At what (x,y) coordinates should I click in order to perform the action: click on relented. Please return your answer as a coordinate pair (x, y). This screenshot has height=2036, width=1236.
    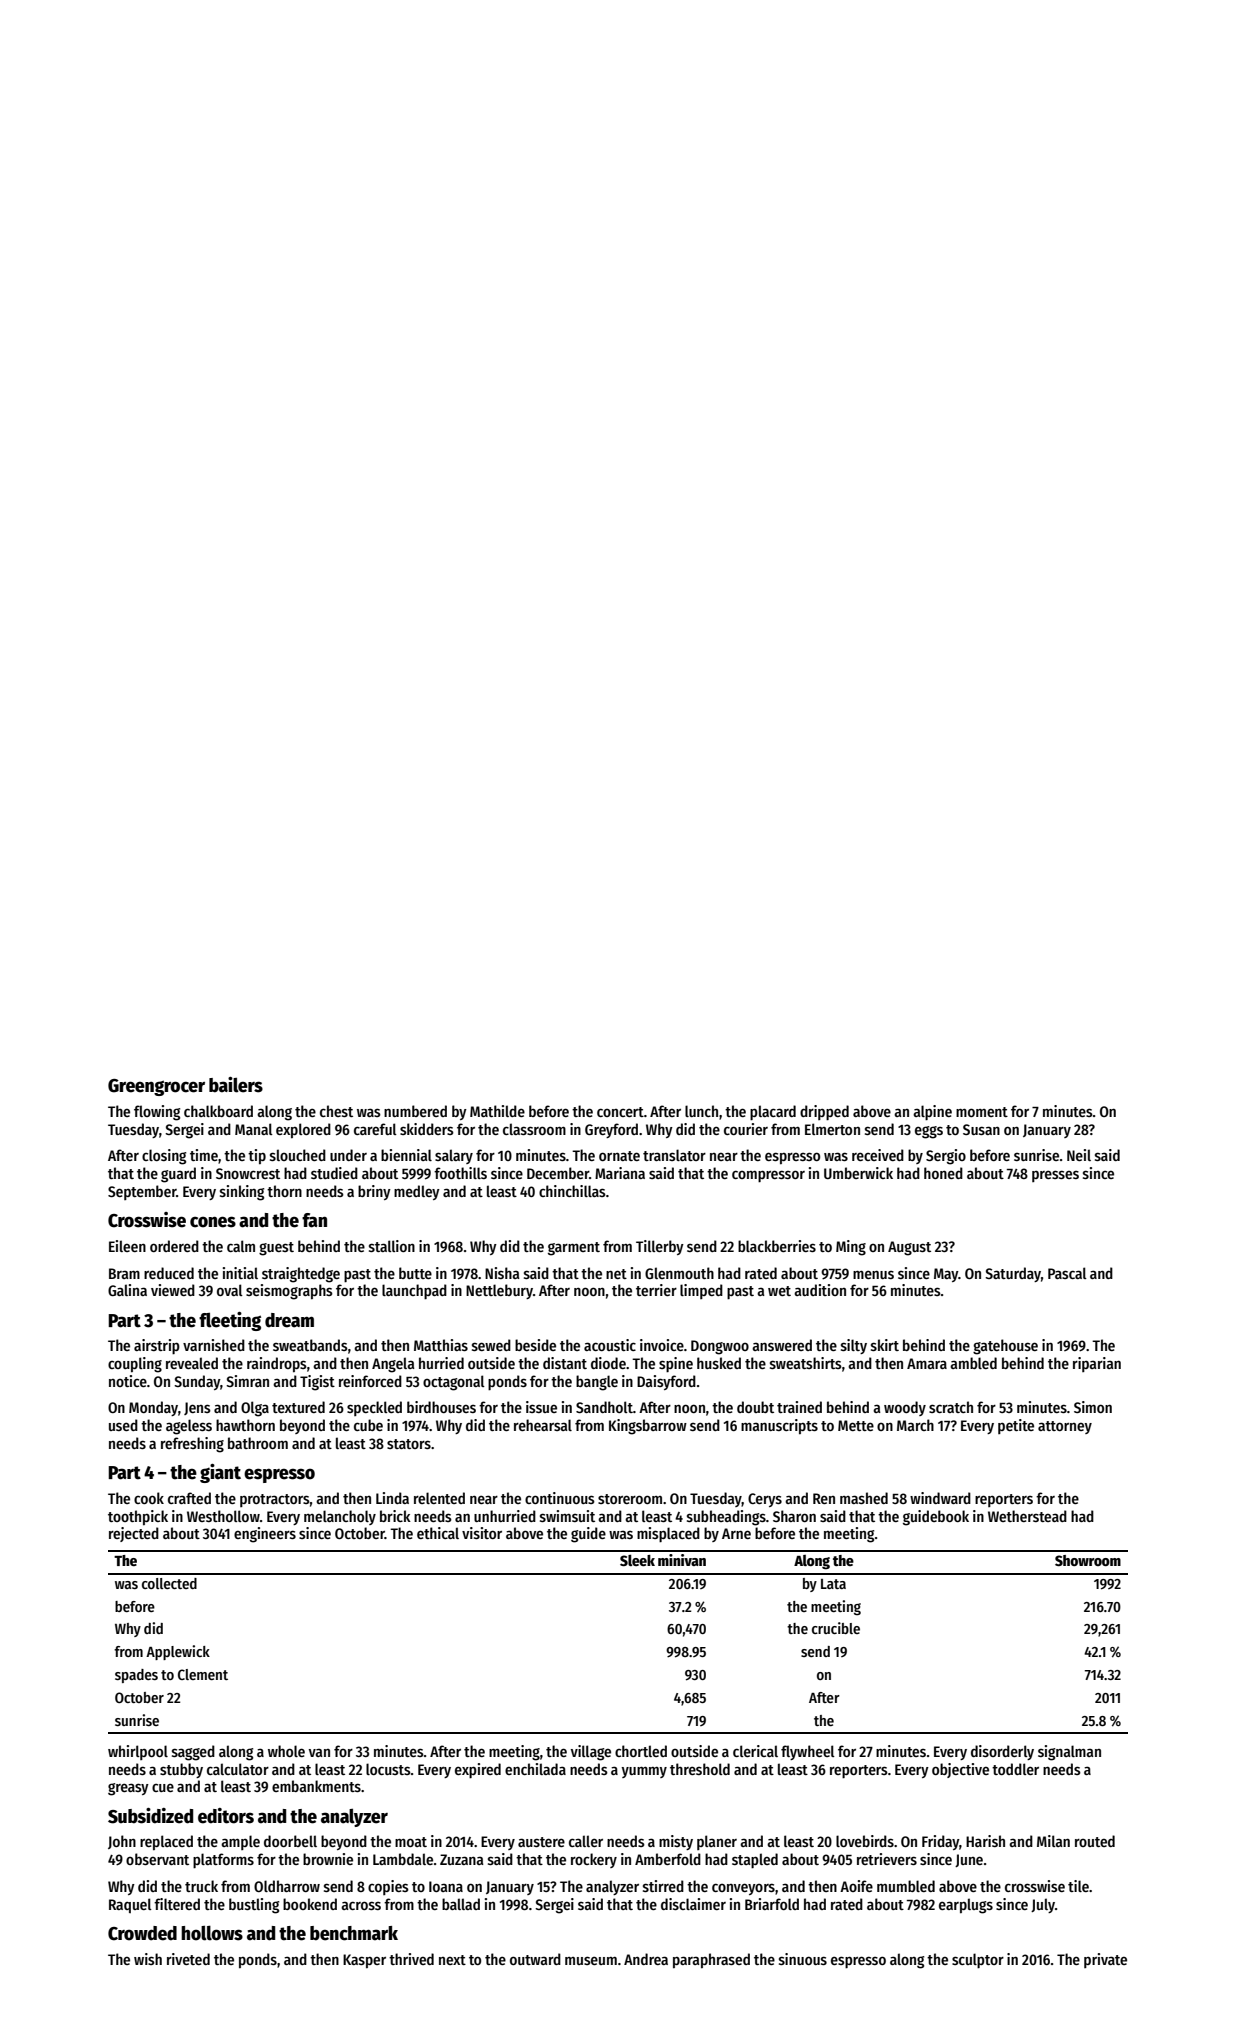
    Looking at the image, I should click on (439, 1498).
